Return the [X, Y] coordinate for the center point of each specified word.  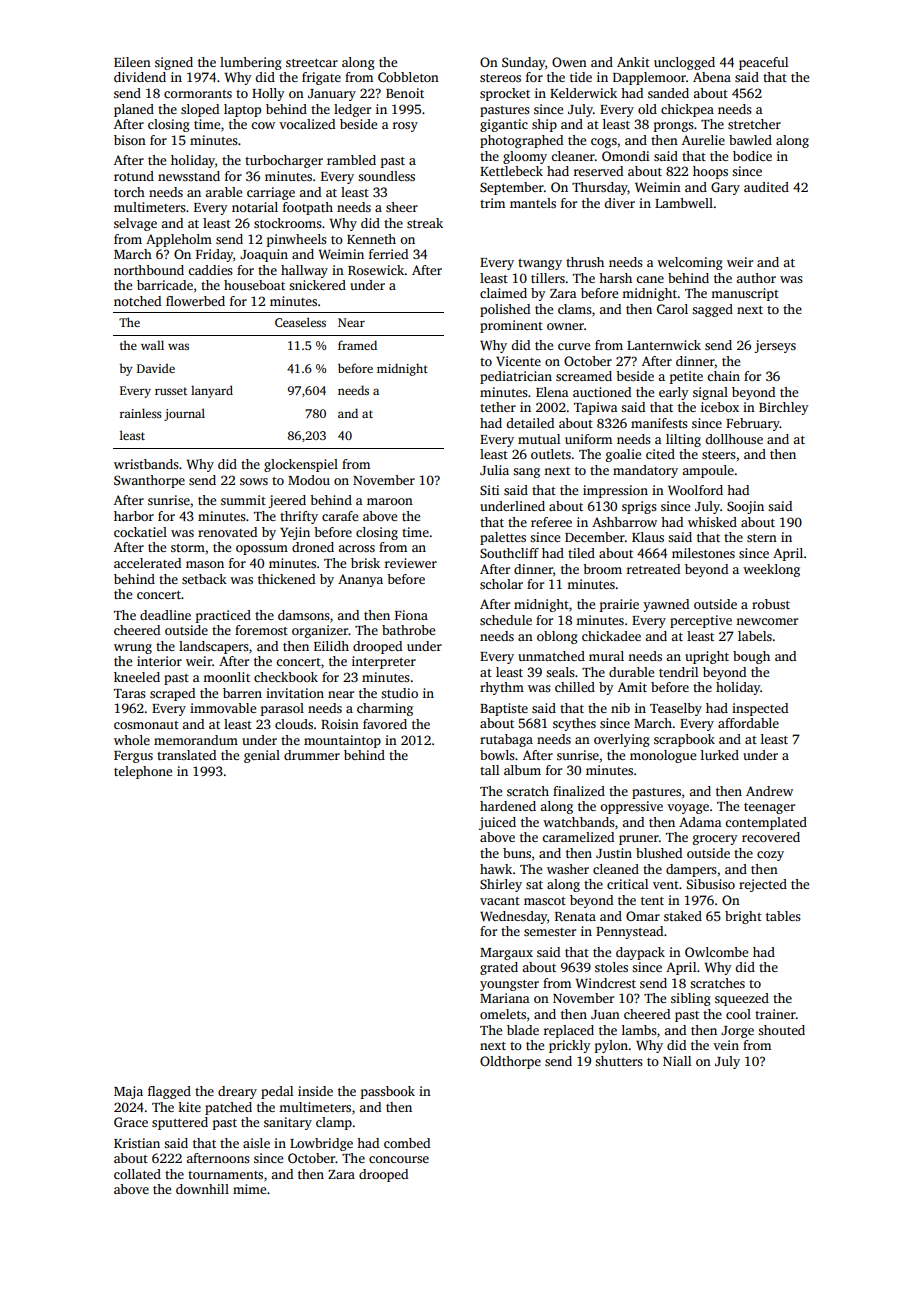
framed [357, 345]
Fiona [411, 615]
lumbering [251, 63]
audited [766, 187]
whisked [712, 522]
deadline [165, 615]
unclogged [684, 63]
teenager [769, 808]
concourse [399, 1159]
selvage [135, 224]
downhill [202, 1189]
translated [186, 755]
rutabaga [506, 740]
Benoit [405, 93]
